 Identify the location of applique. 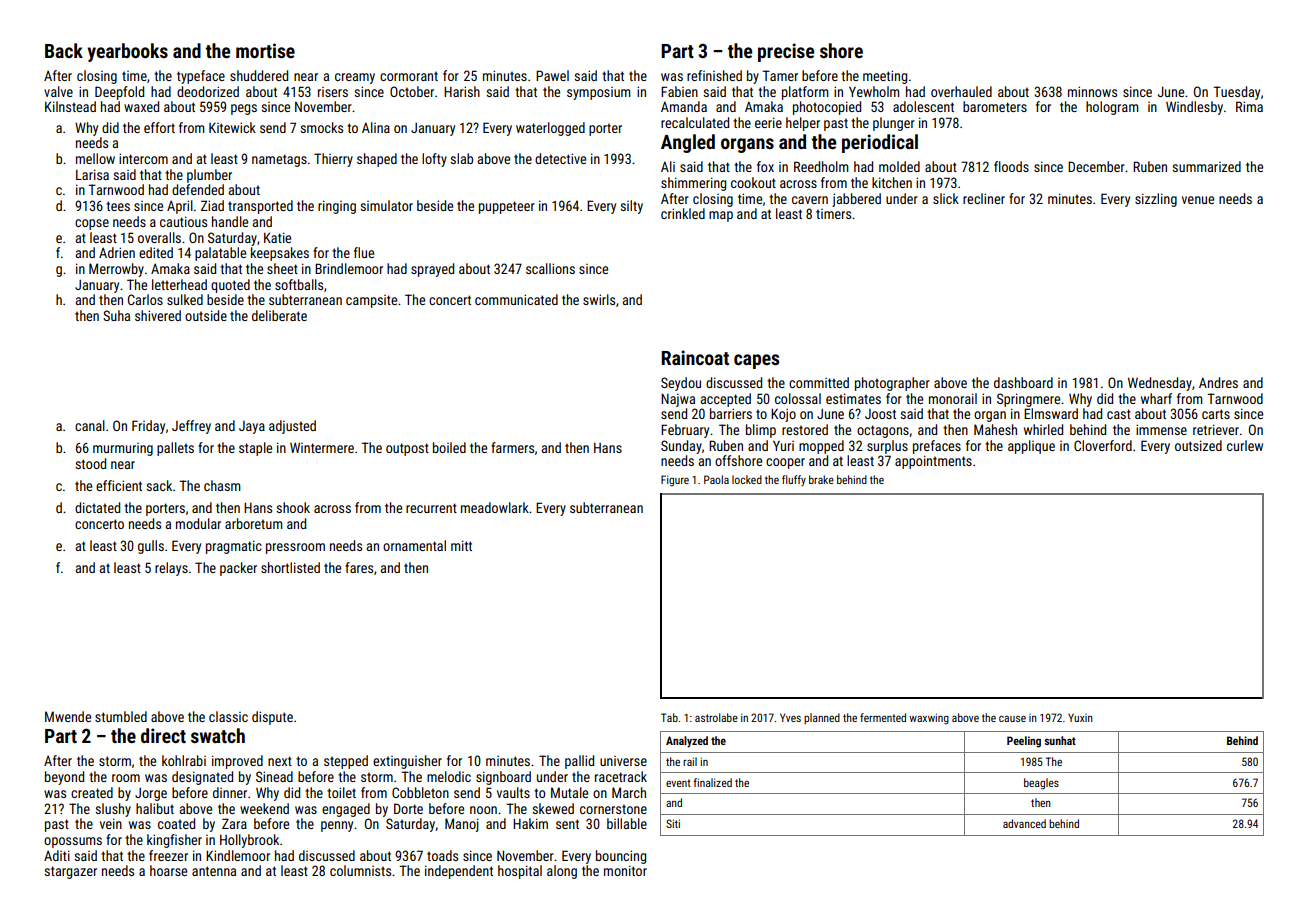
(1031, 447).
